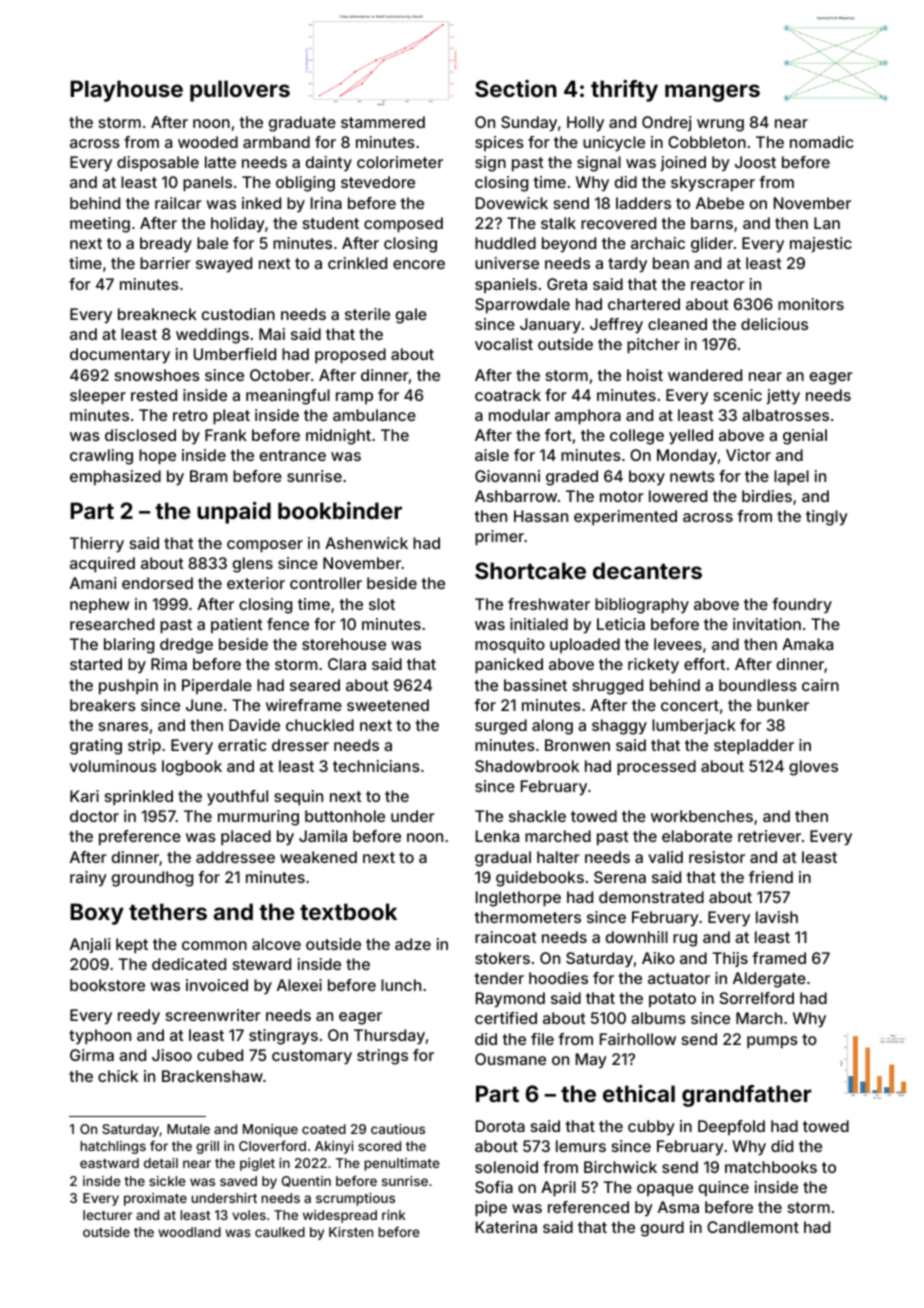  What do you see at coordinates (774, 324) in the image?
I see `delicious` at bounding box center [774, 324].
